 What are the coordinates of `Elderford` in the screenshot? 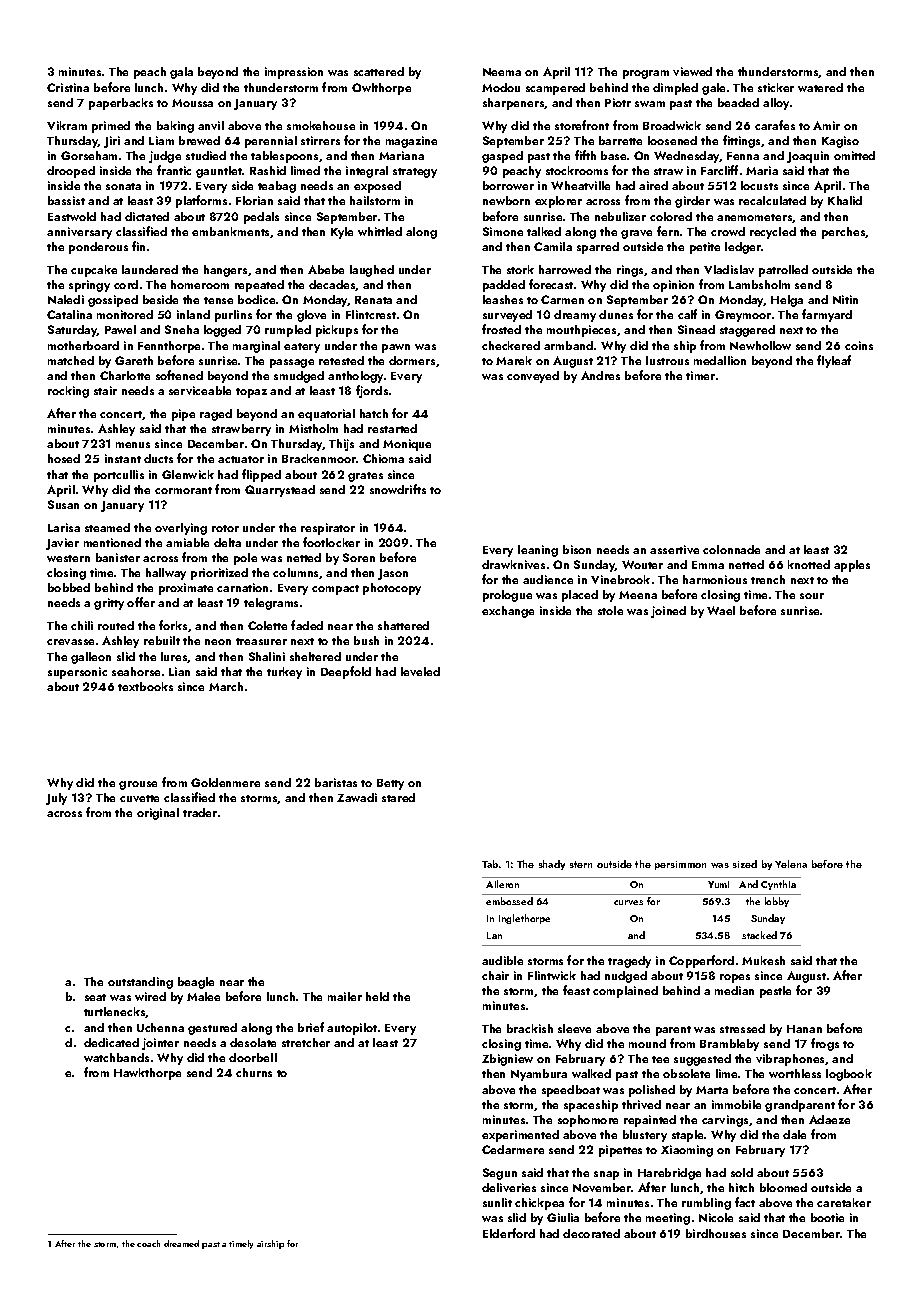 It's located at (509, 1233).
